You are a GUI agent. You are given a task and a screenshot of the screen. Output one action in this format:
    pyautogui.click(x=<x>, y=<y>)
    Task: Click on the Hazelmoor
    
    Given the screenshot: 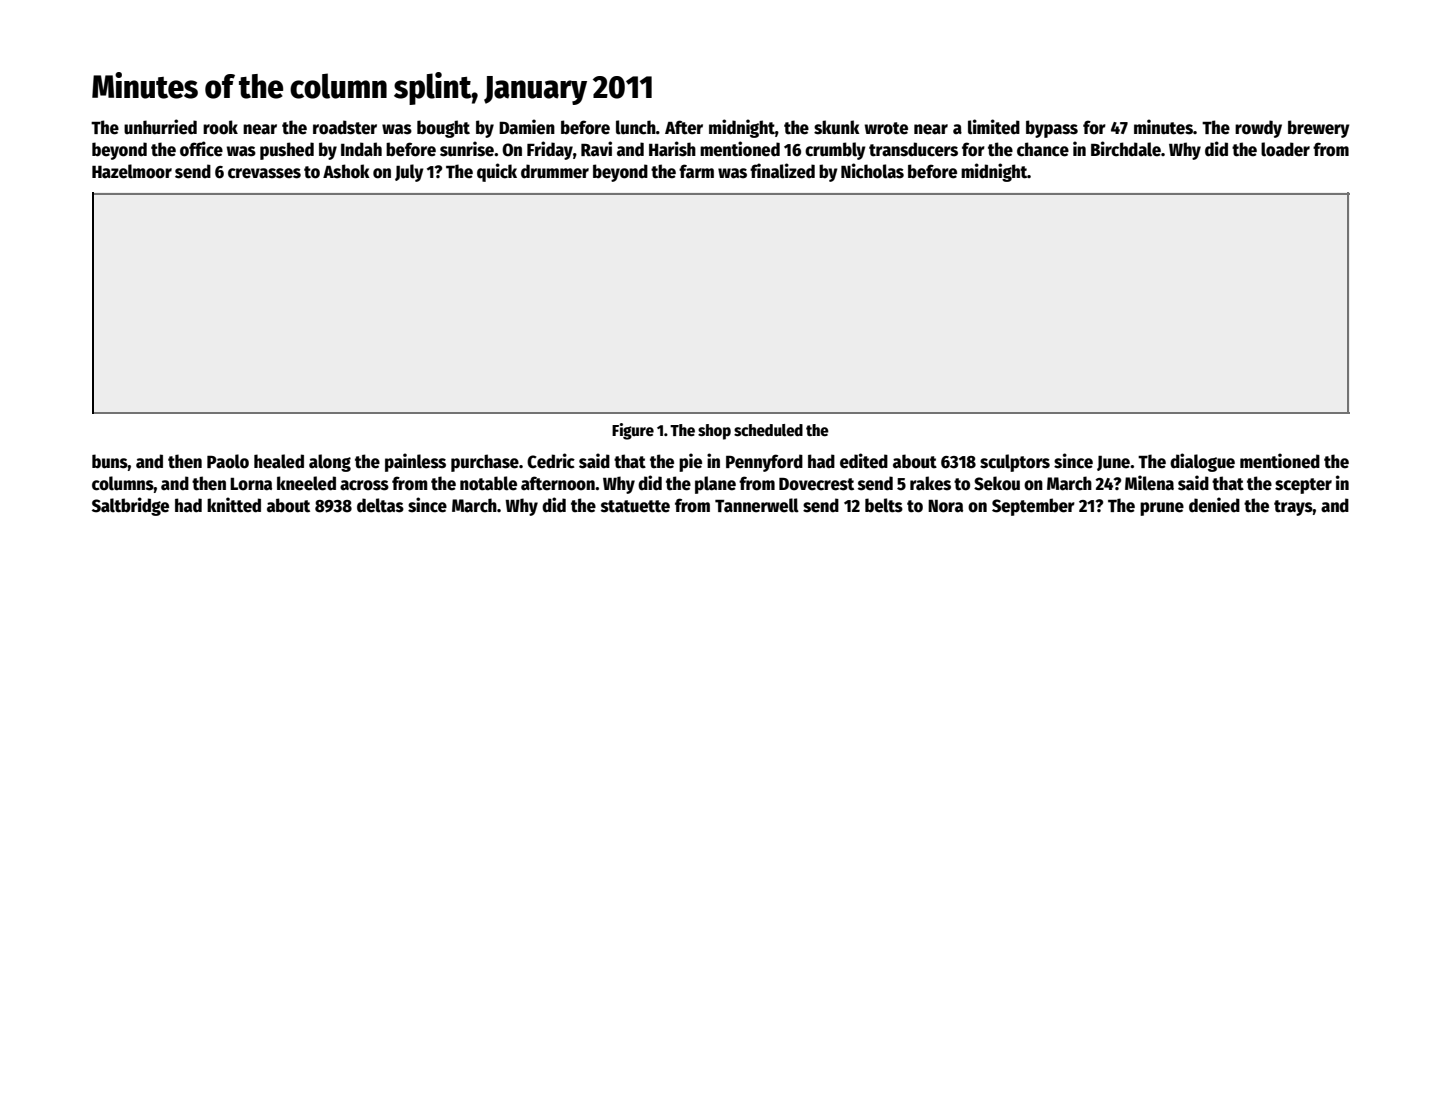 What is the action you would take?
    pyautogui.click(x=132, y=171)
